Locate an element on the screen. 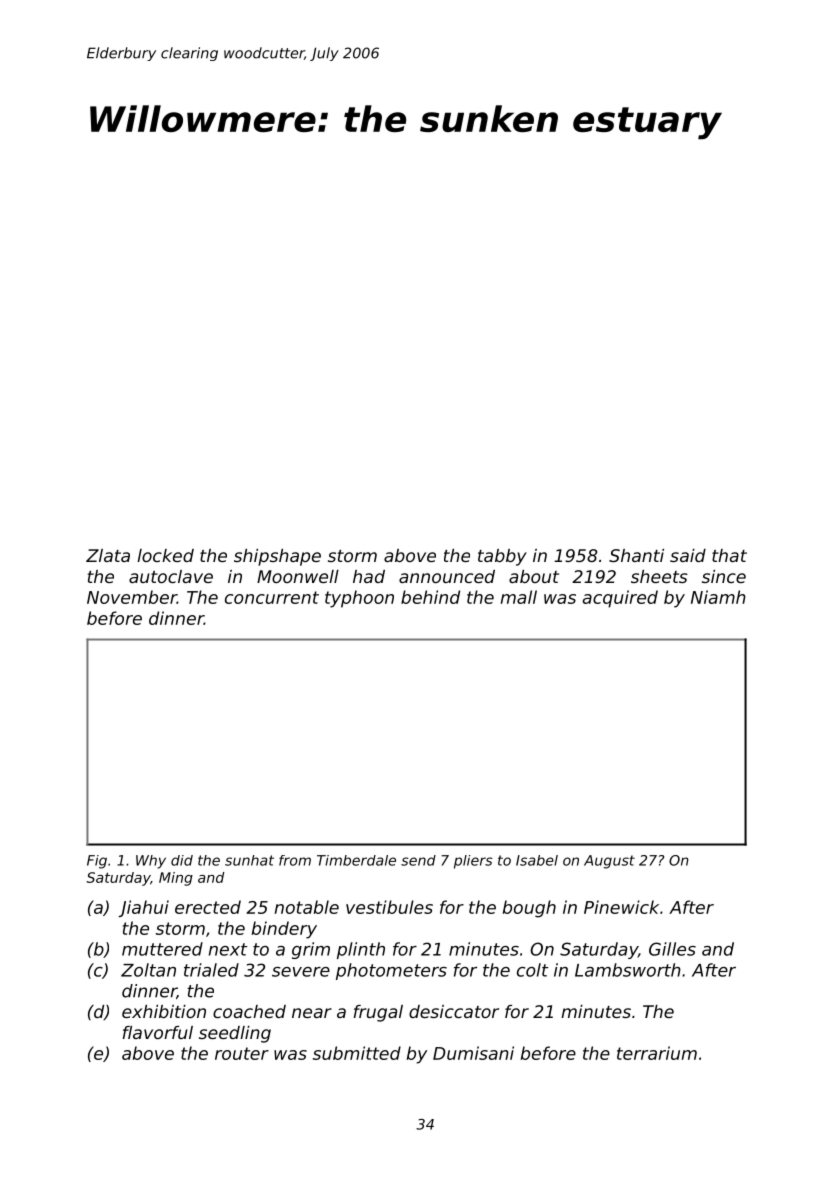 The width and height of the screenshot is (833, 1182). mall is located at coordinates (519, 597).
